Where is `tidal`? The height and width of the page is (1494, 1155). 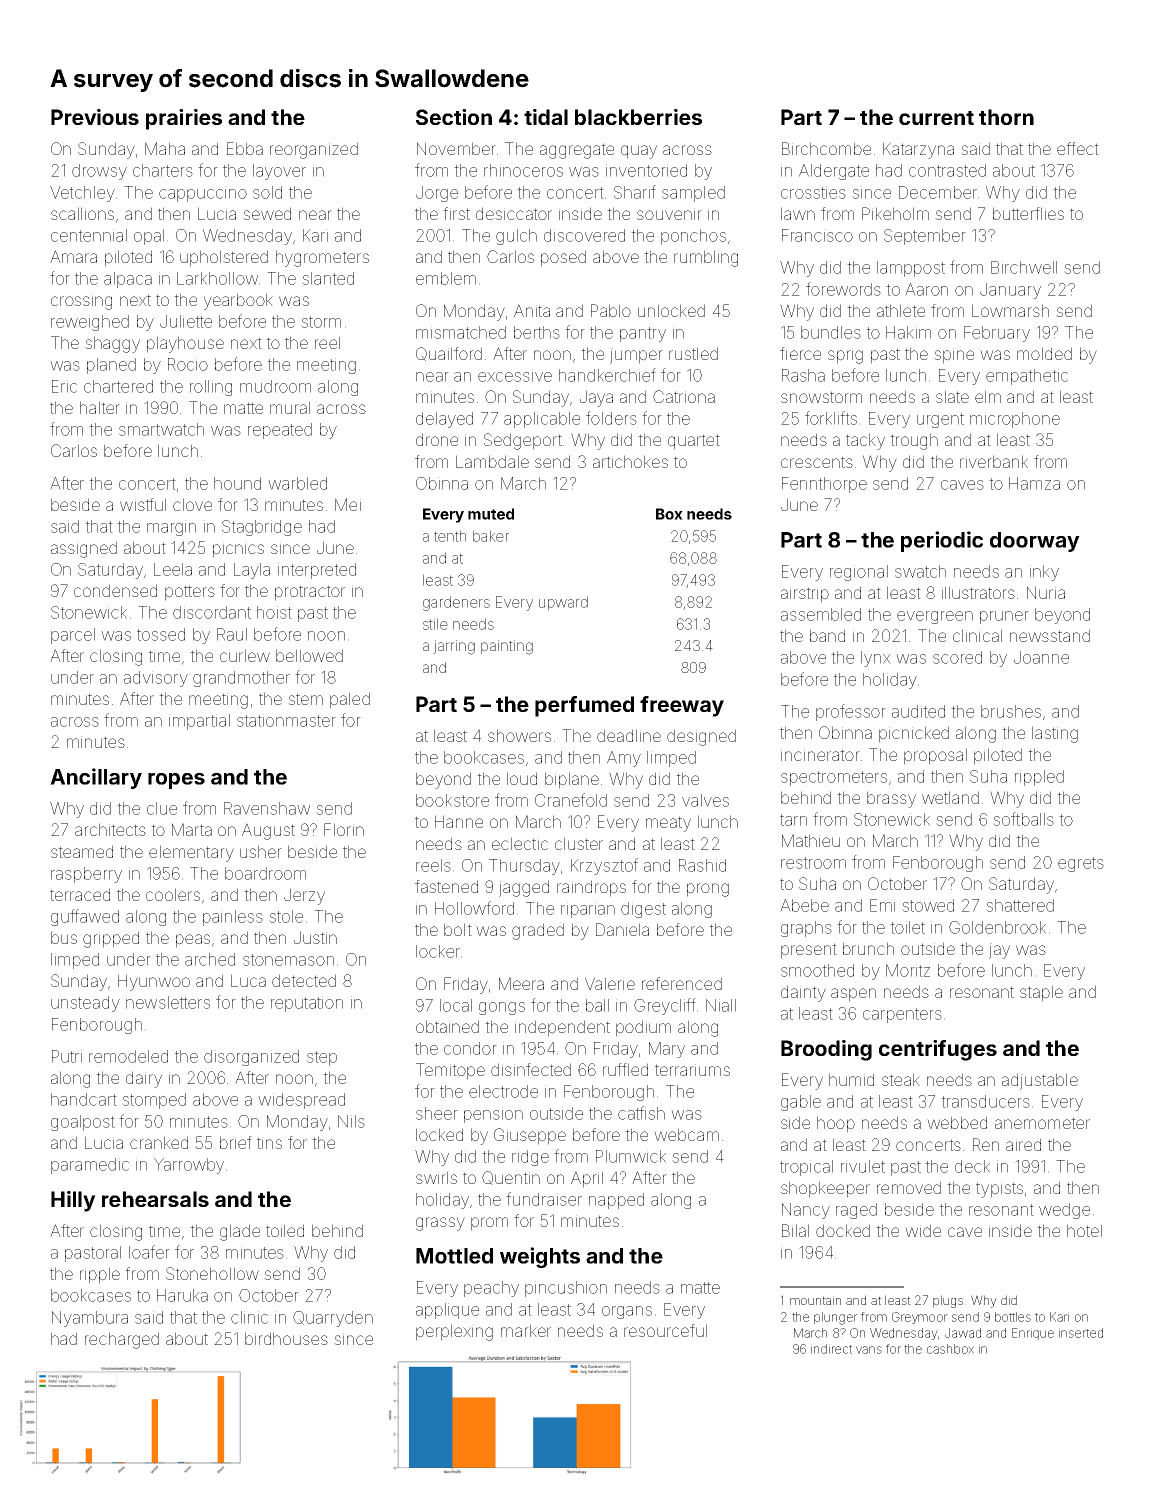 tidal is located at coordinates (546, 117).
